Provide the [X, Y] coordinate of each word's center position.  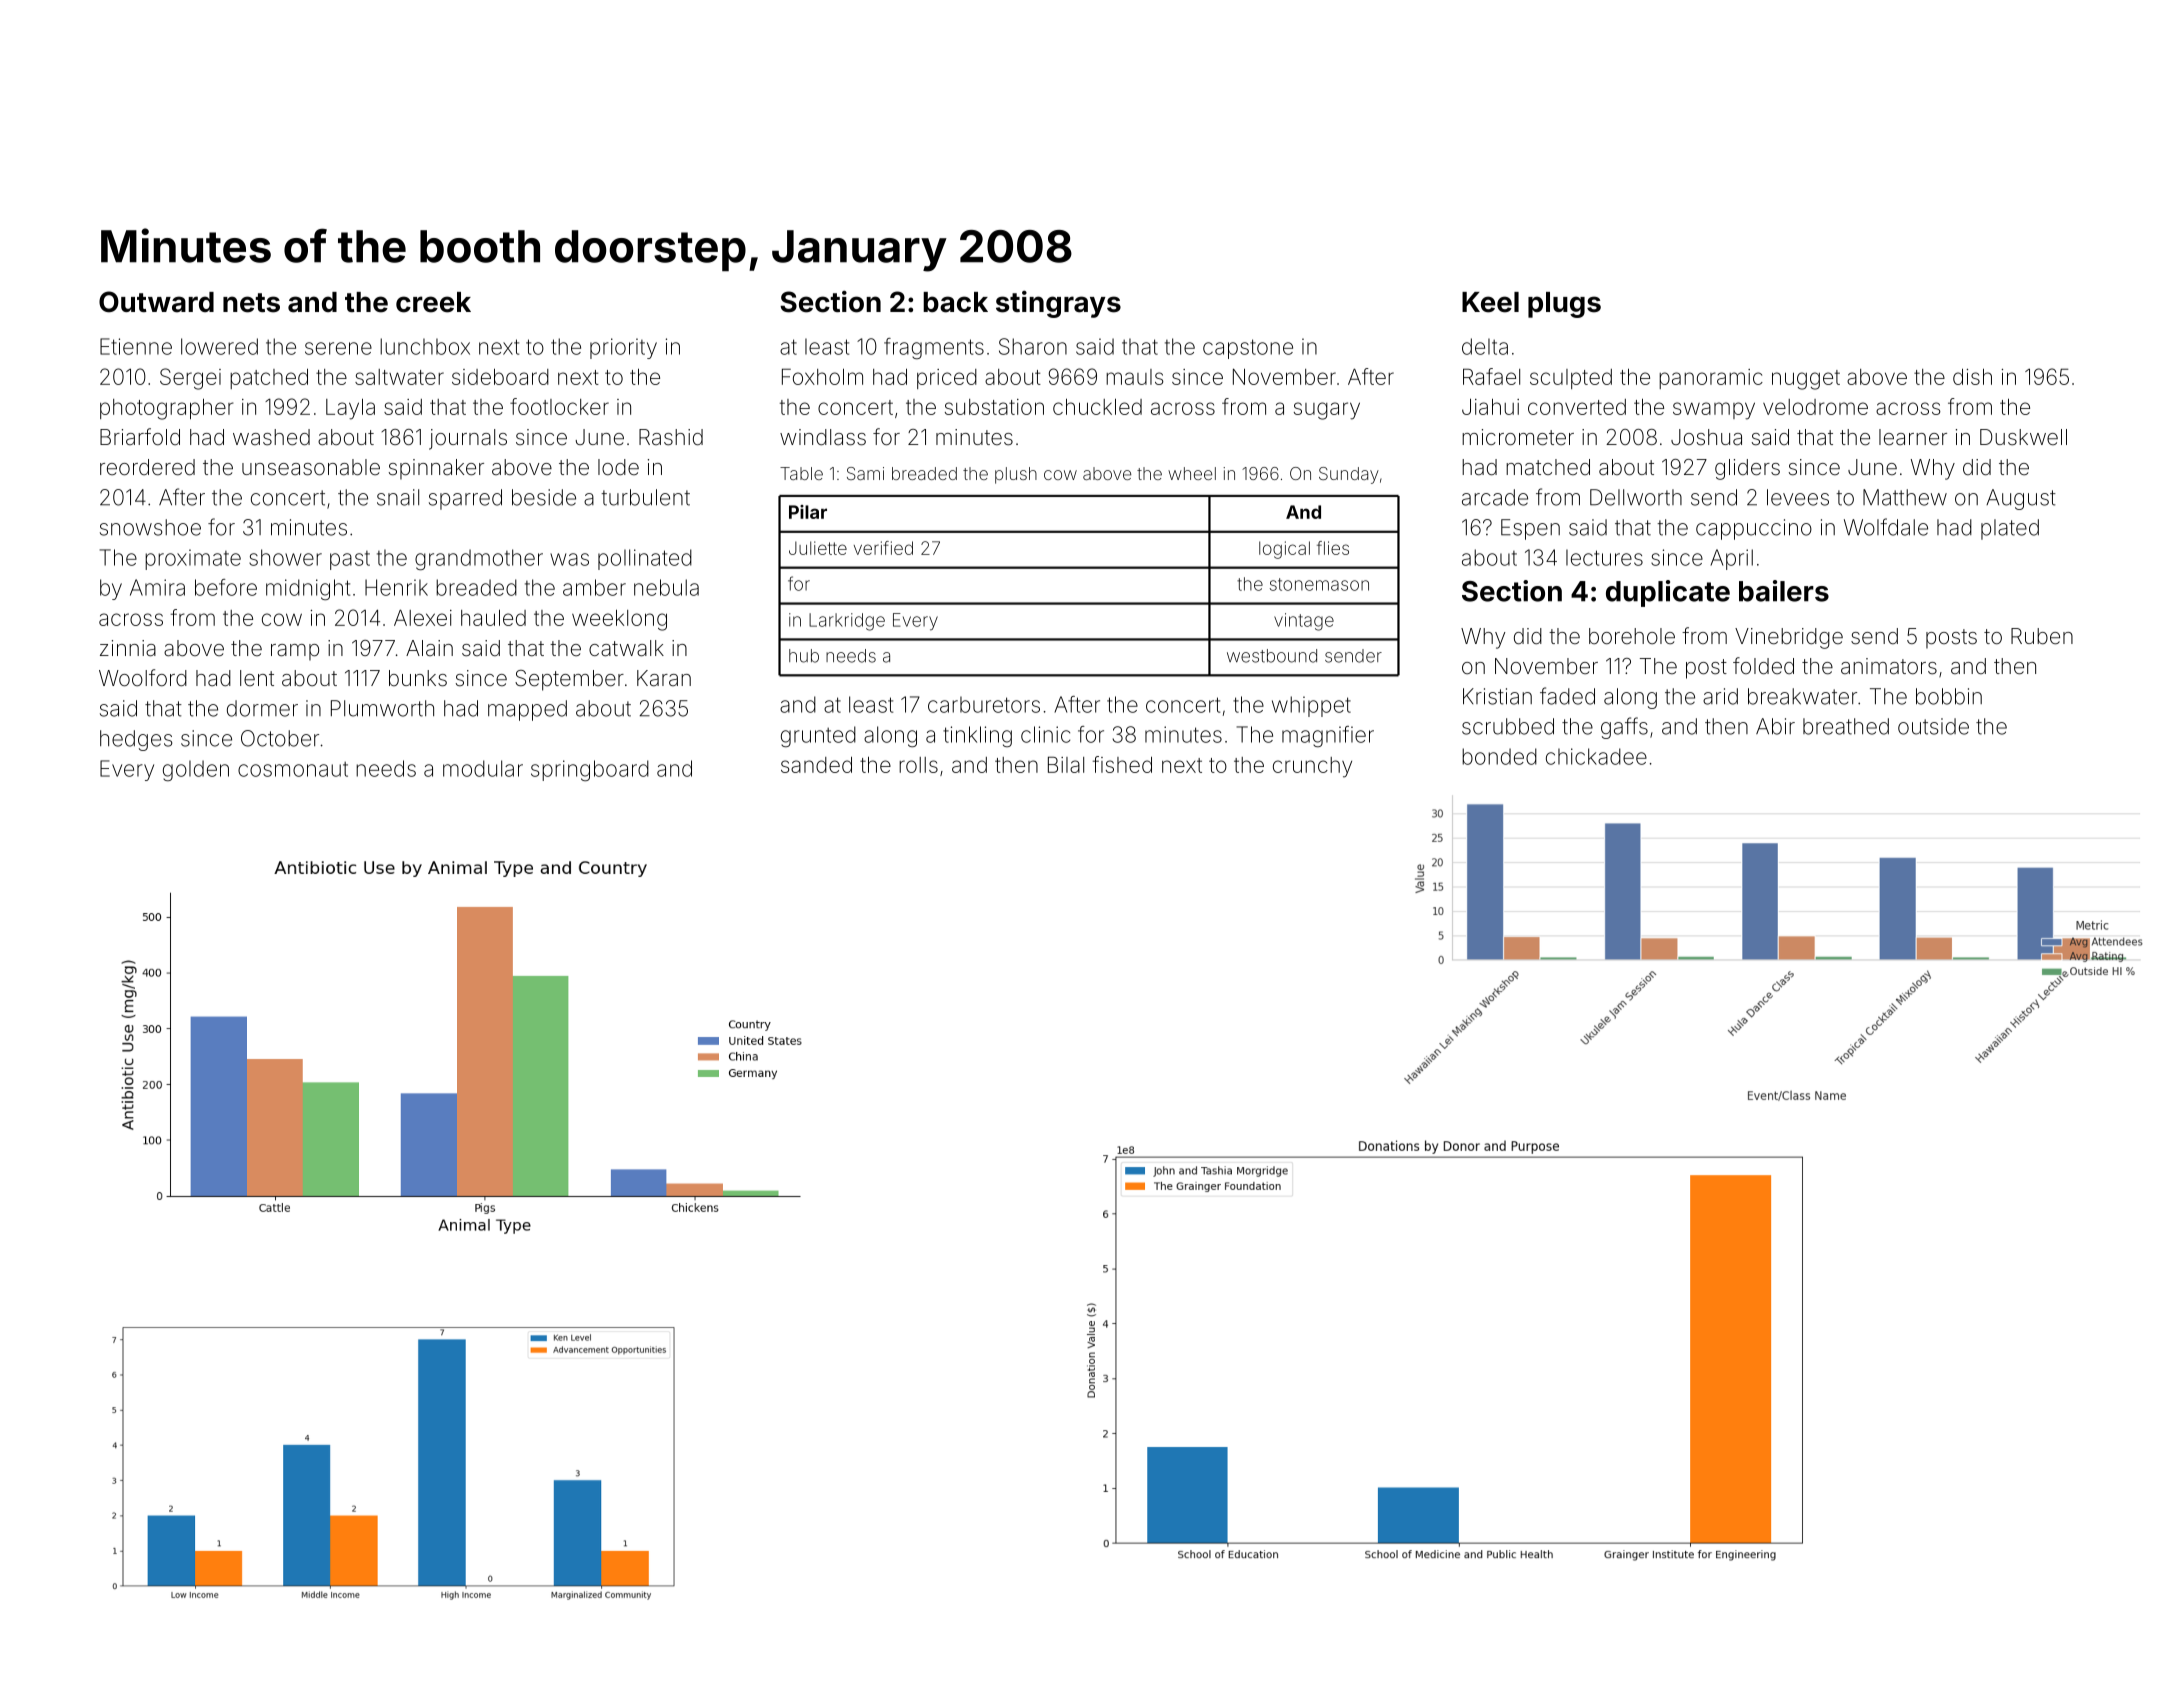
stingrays [1058, 304]
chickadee [1596, 756]
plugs [1564, 305]
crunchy [1312, 767]
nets [251, 303]
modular [483, 768]
